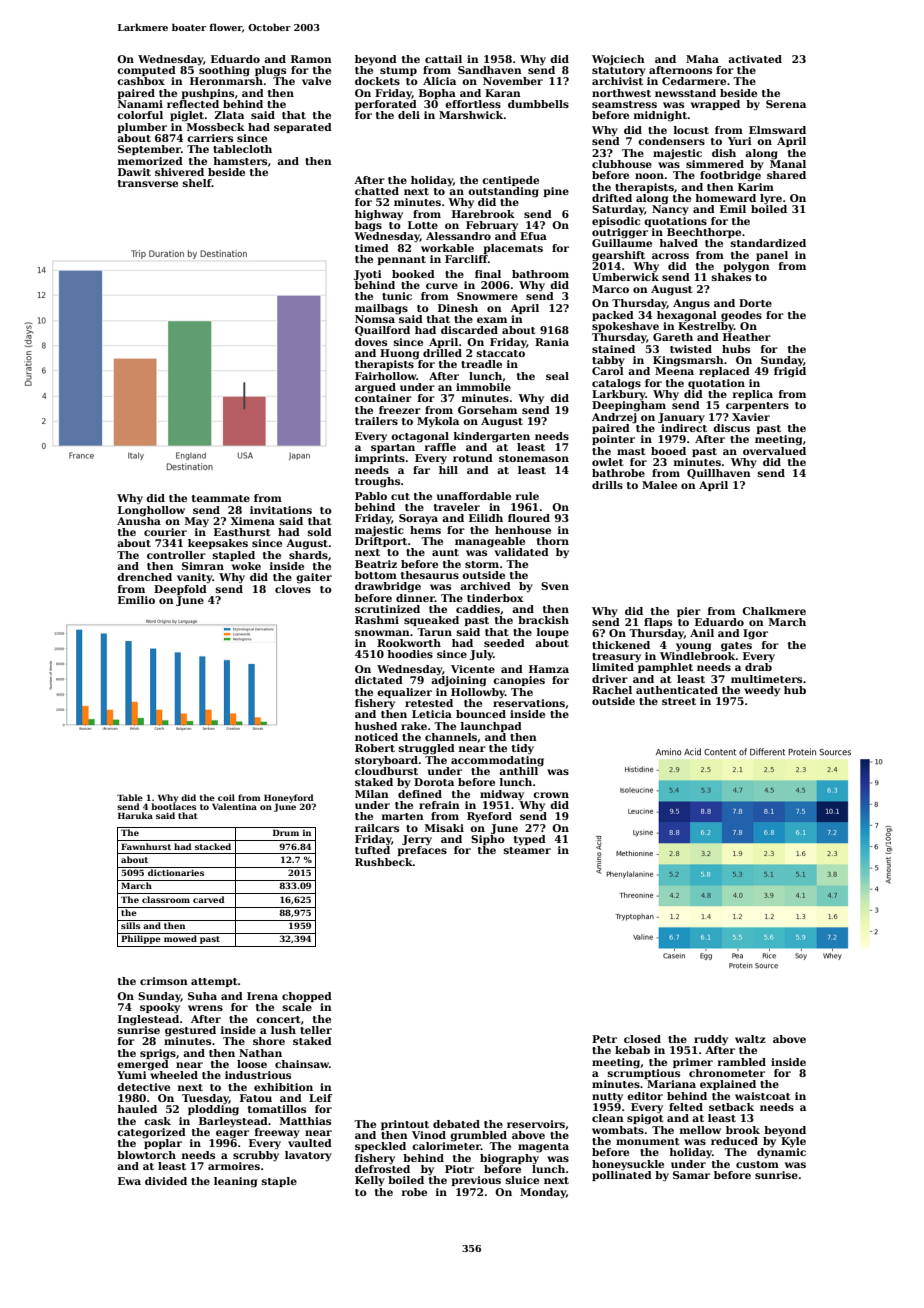 This screenshot has width=924, height=1308. I want to click on reservations, so click(529, 702).
